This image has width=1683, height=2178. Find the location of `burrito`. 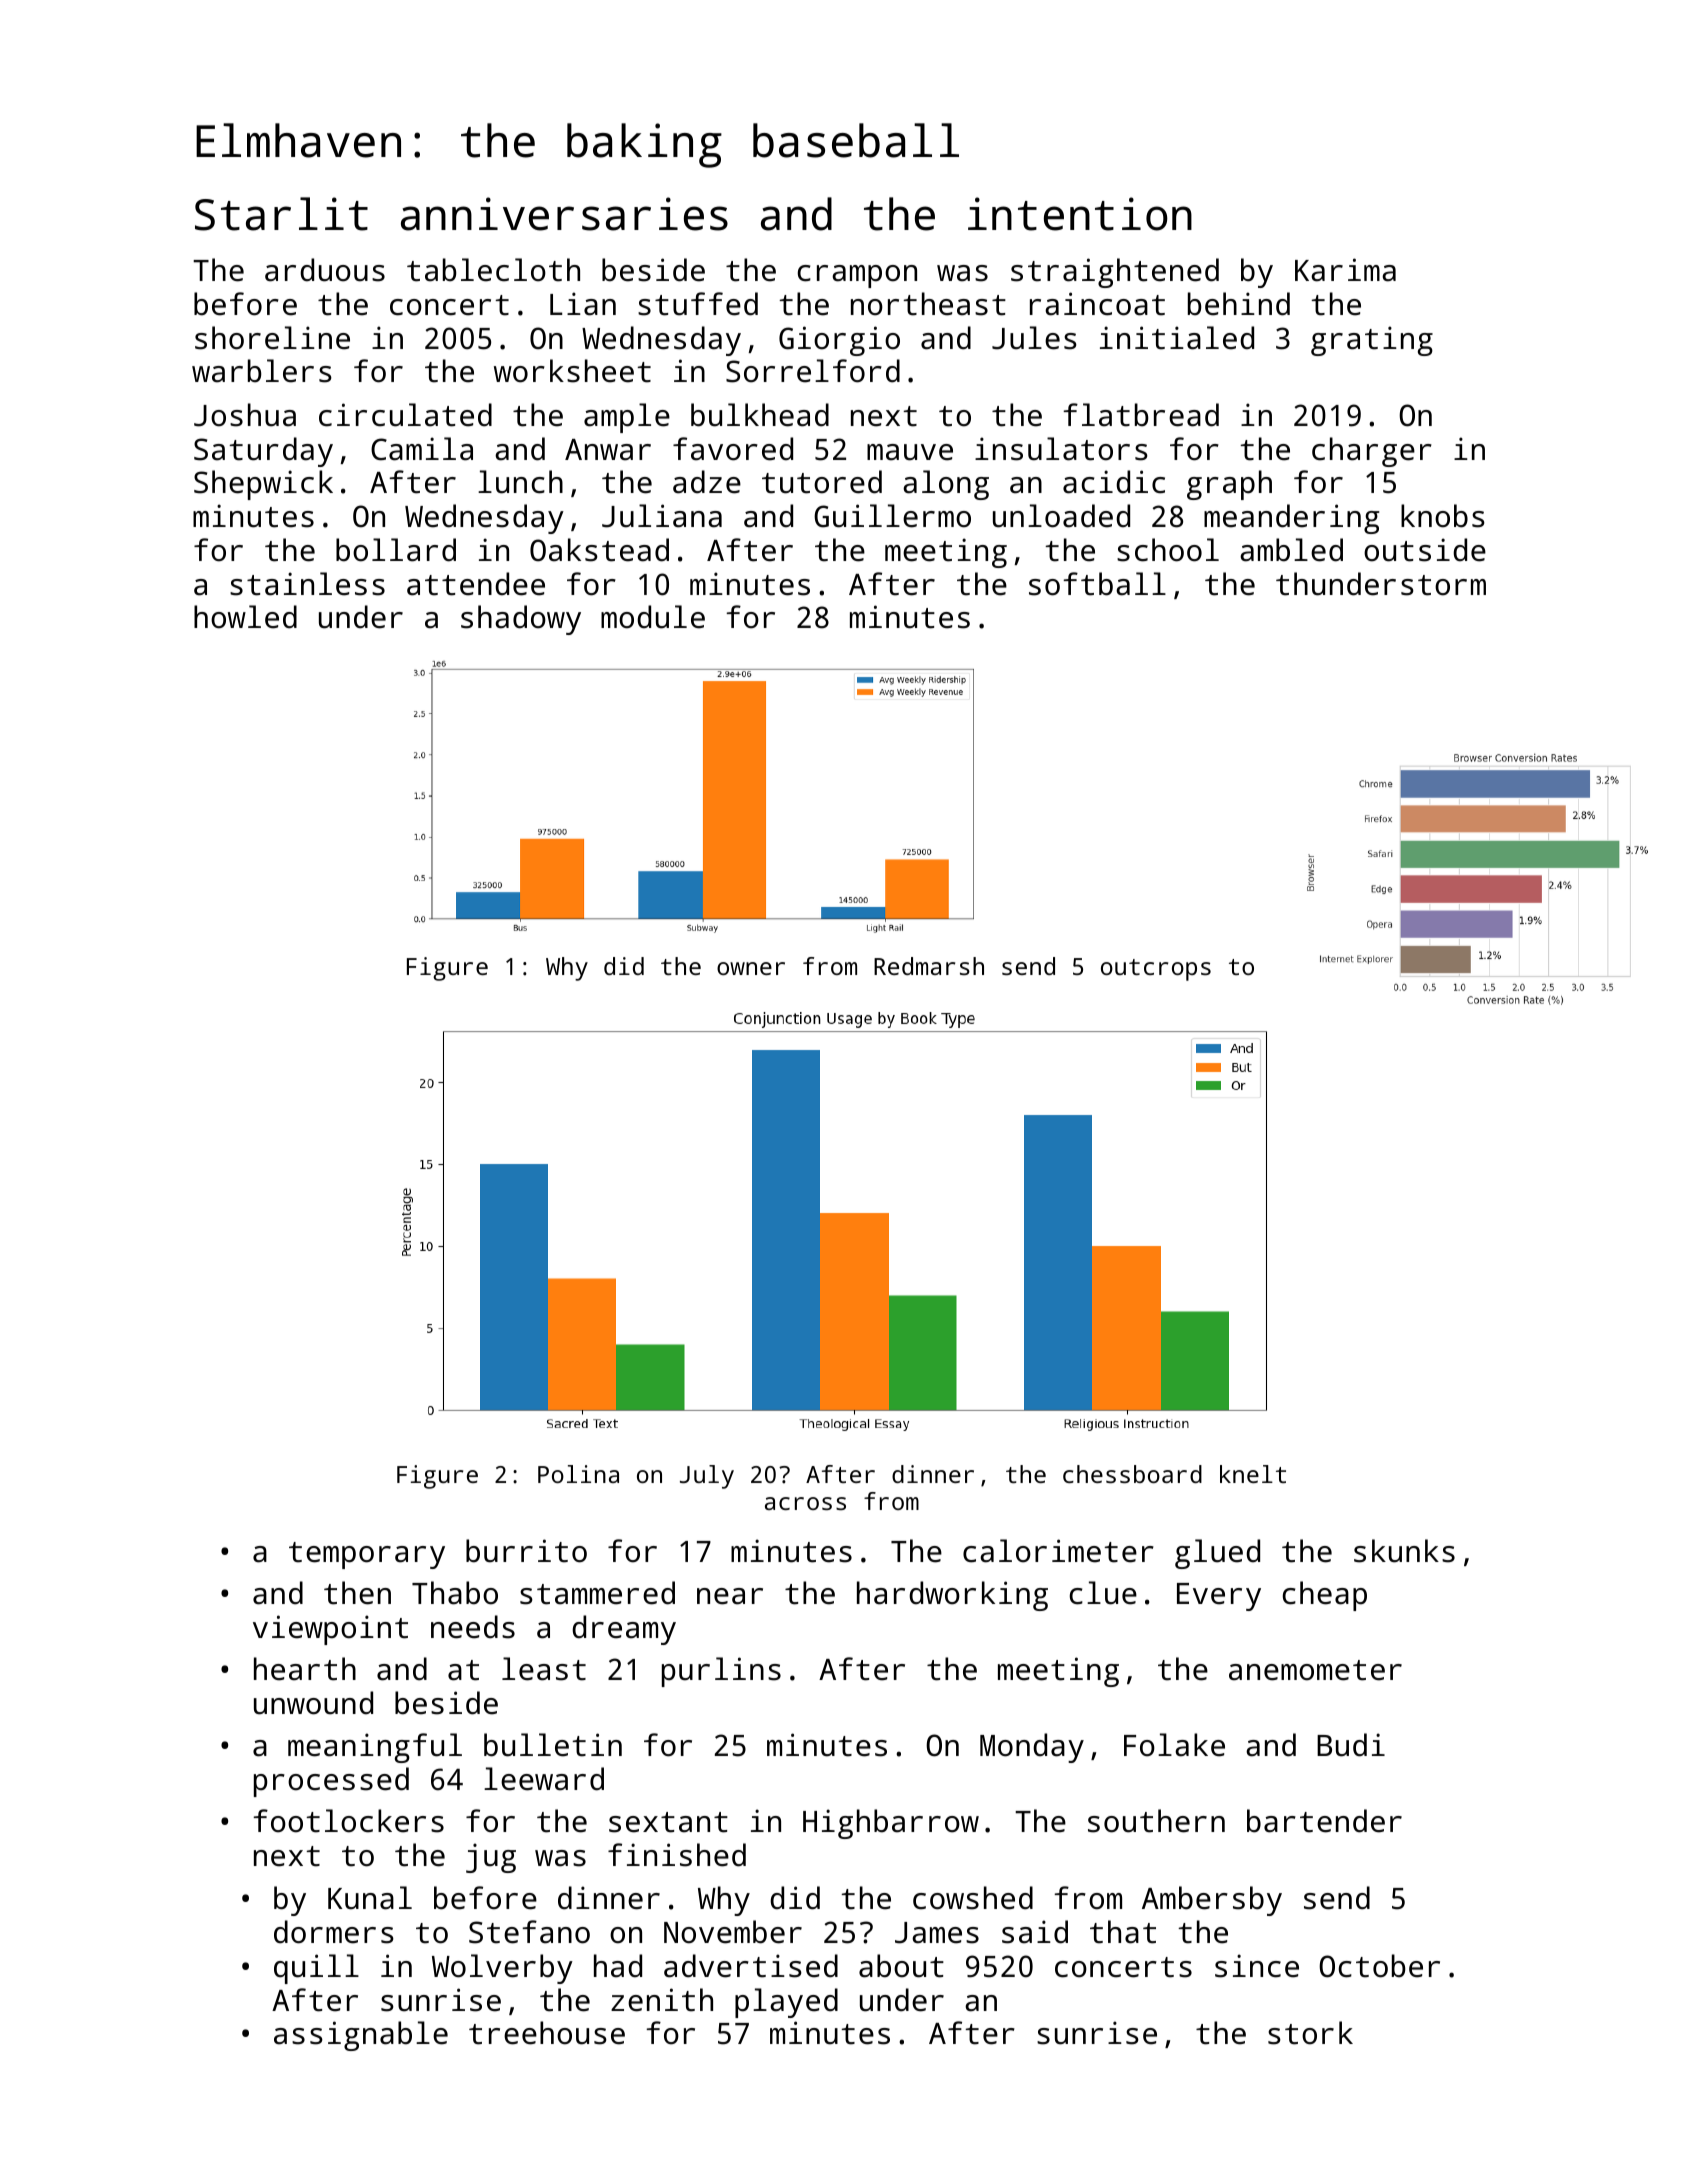

burrito is located at coordinates (526, 1551).
